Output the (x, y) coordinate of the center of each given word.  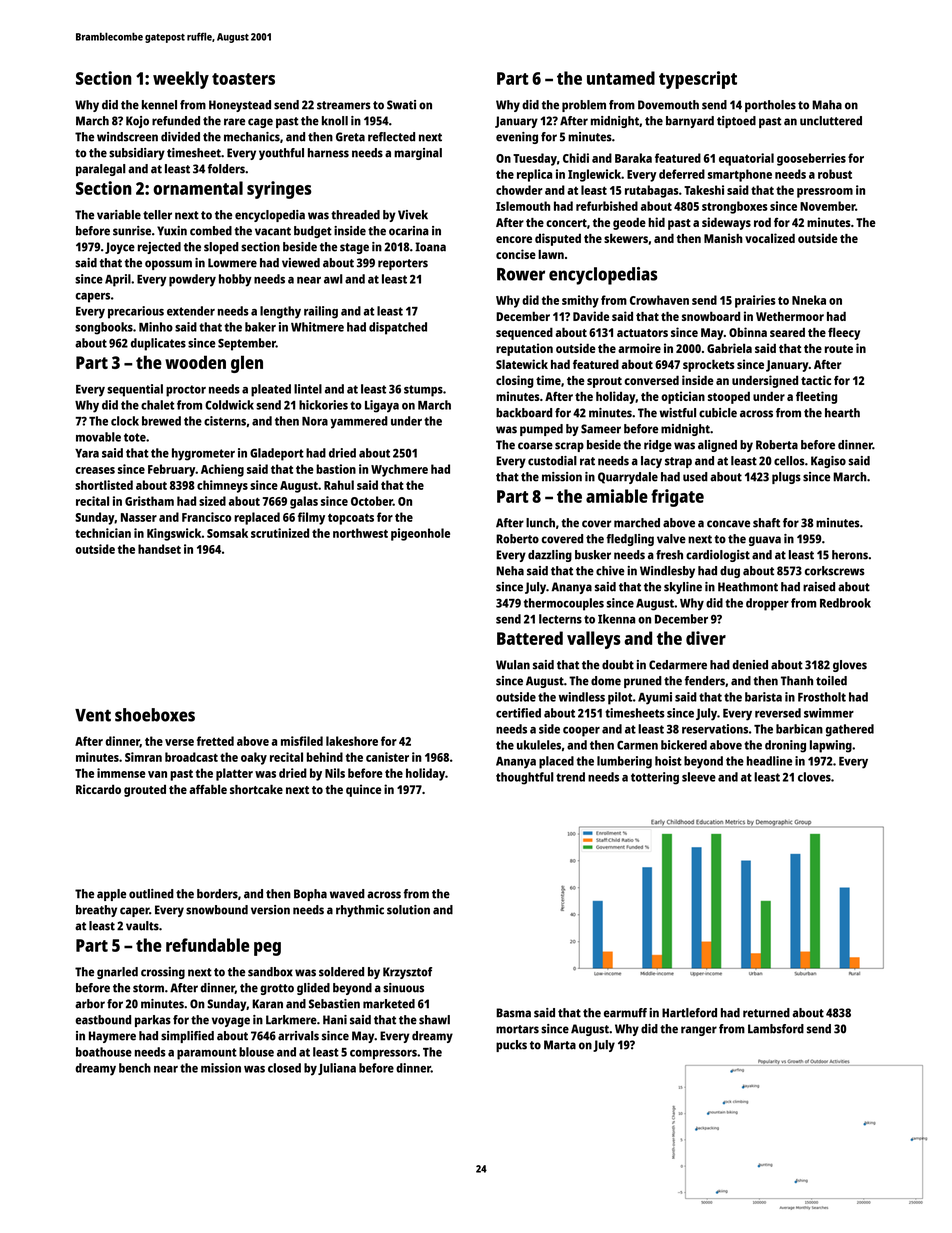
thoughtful (525, 778)
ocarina (409, 231)
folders (226, 169)
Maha (827, 105)
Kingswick (174, 534)
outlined (151, 894)
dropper (767, 604)
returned (766, 1013)
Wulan (513, 665)
